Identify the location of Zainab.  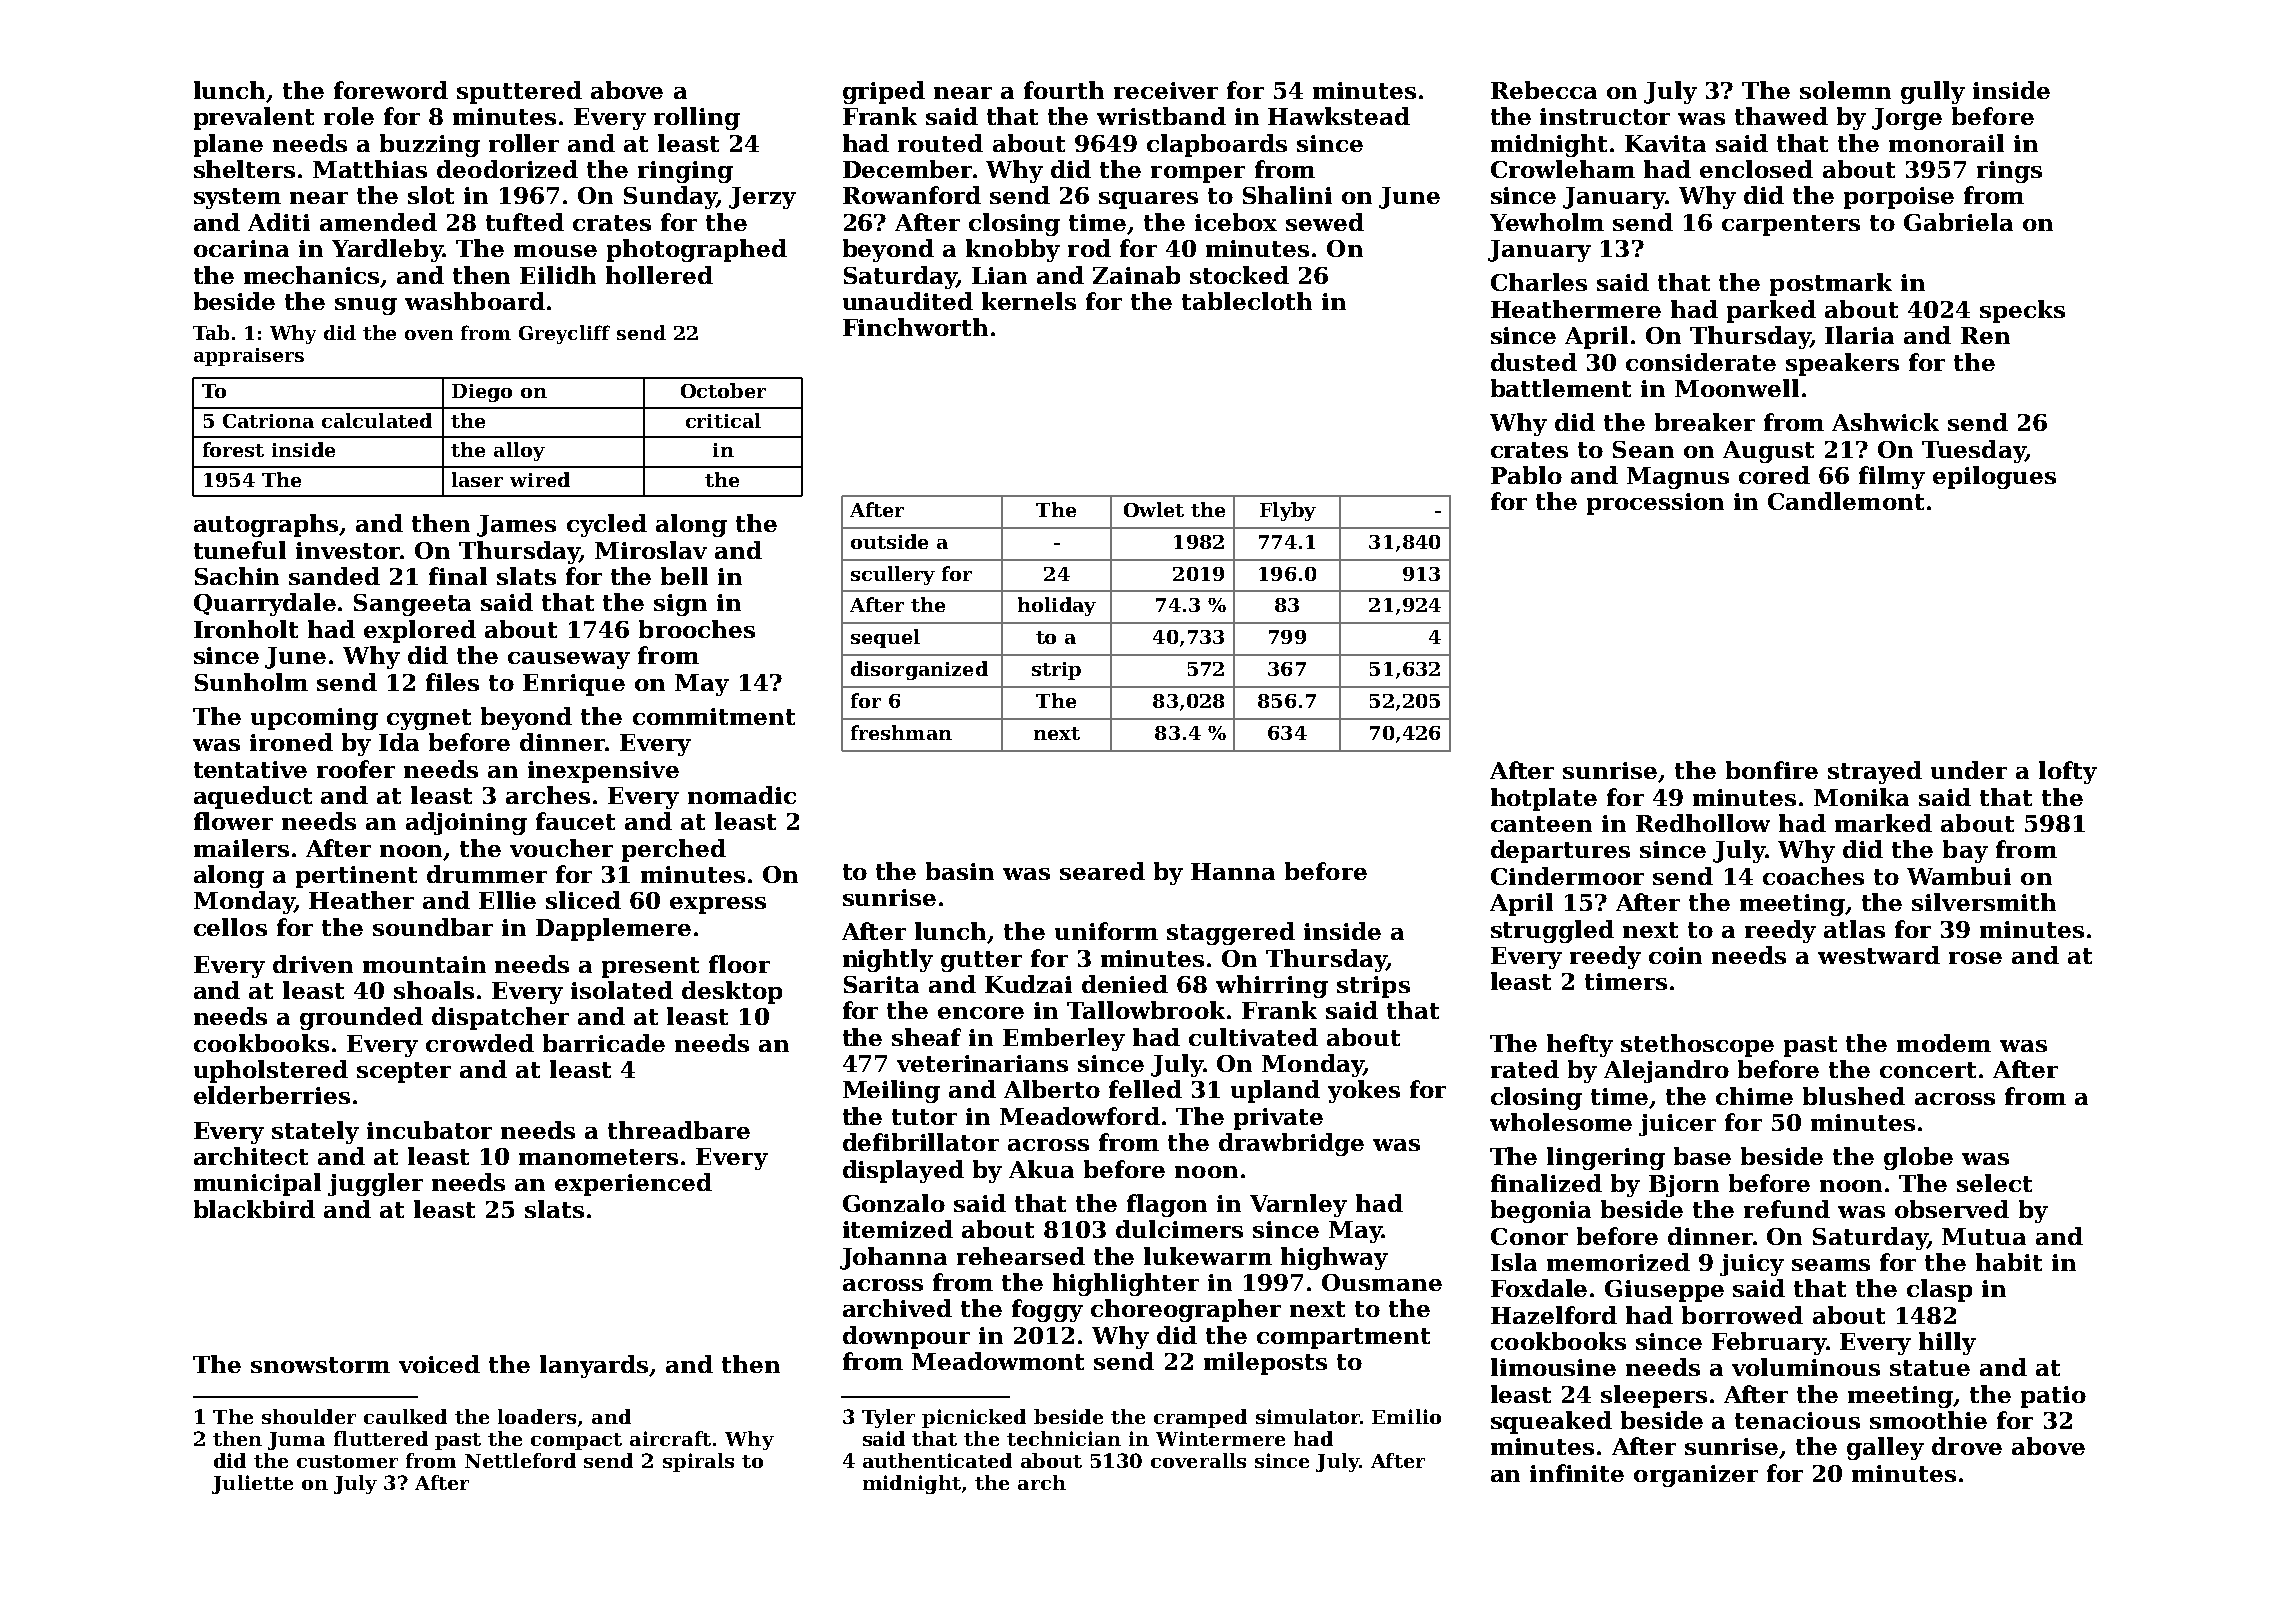
(1136, 275).
